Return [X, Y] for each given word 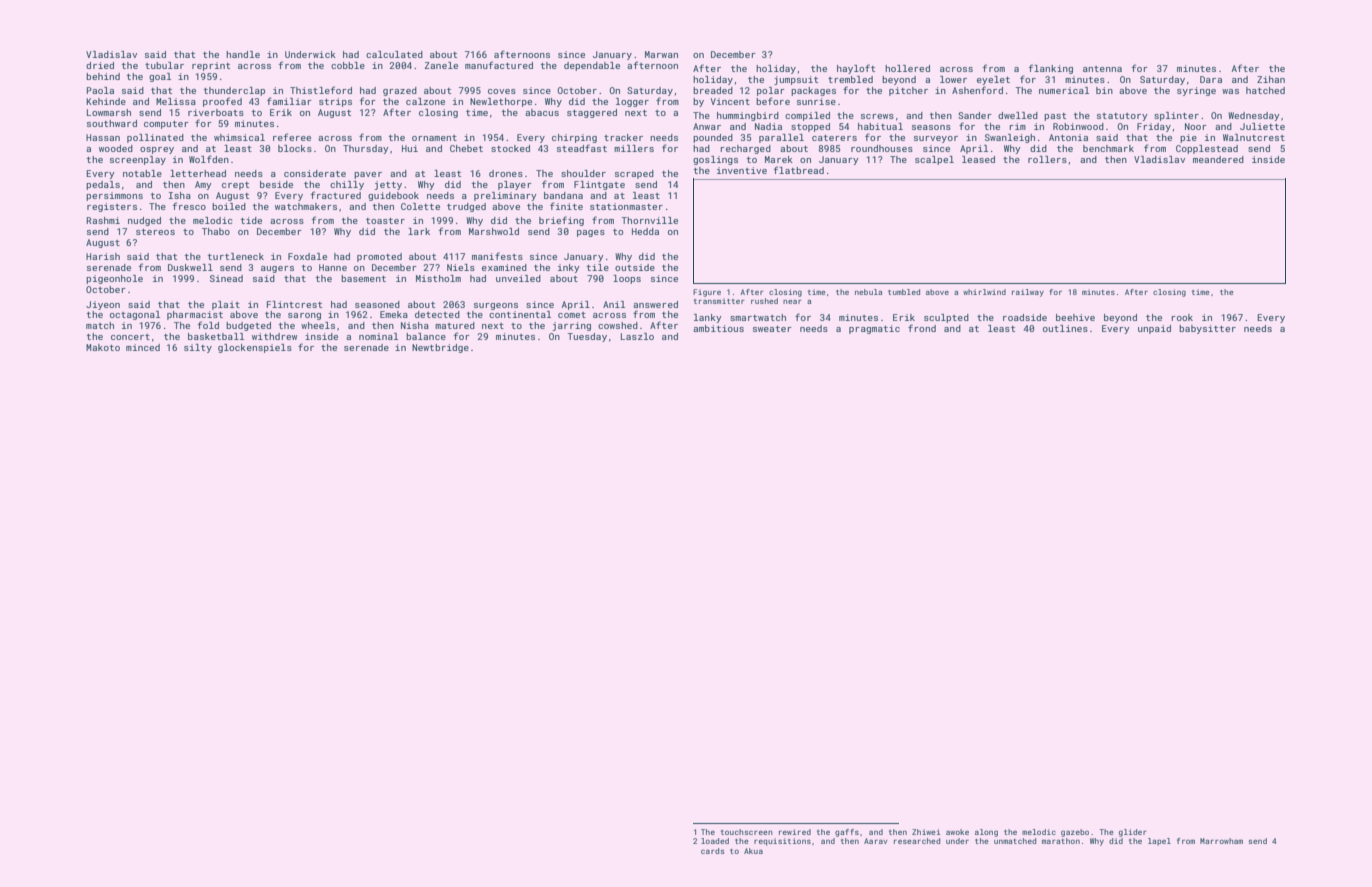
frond [922, 328]
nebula [868, 292]
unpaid [1154, 329]
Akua [753, 851]
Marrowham [1221, 841]
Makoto [103, 347]
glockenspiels [255, 348]
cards [712, 851]
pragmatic [874, 329]
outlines [1065, 328]
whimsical [239, 137]
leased [978, 159]
